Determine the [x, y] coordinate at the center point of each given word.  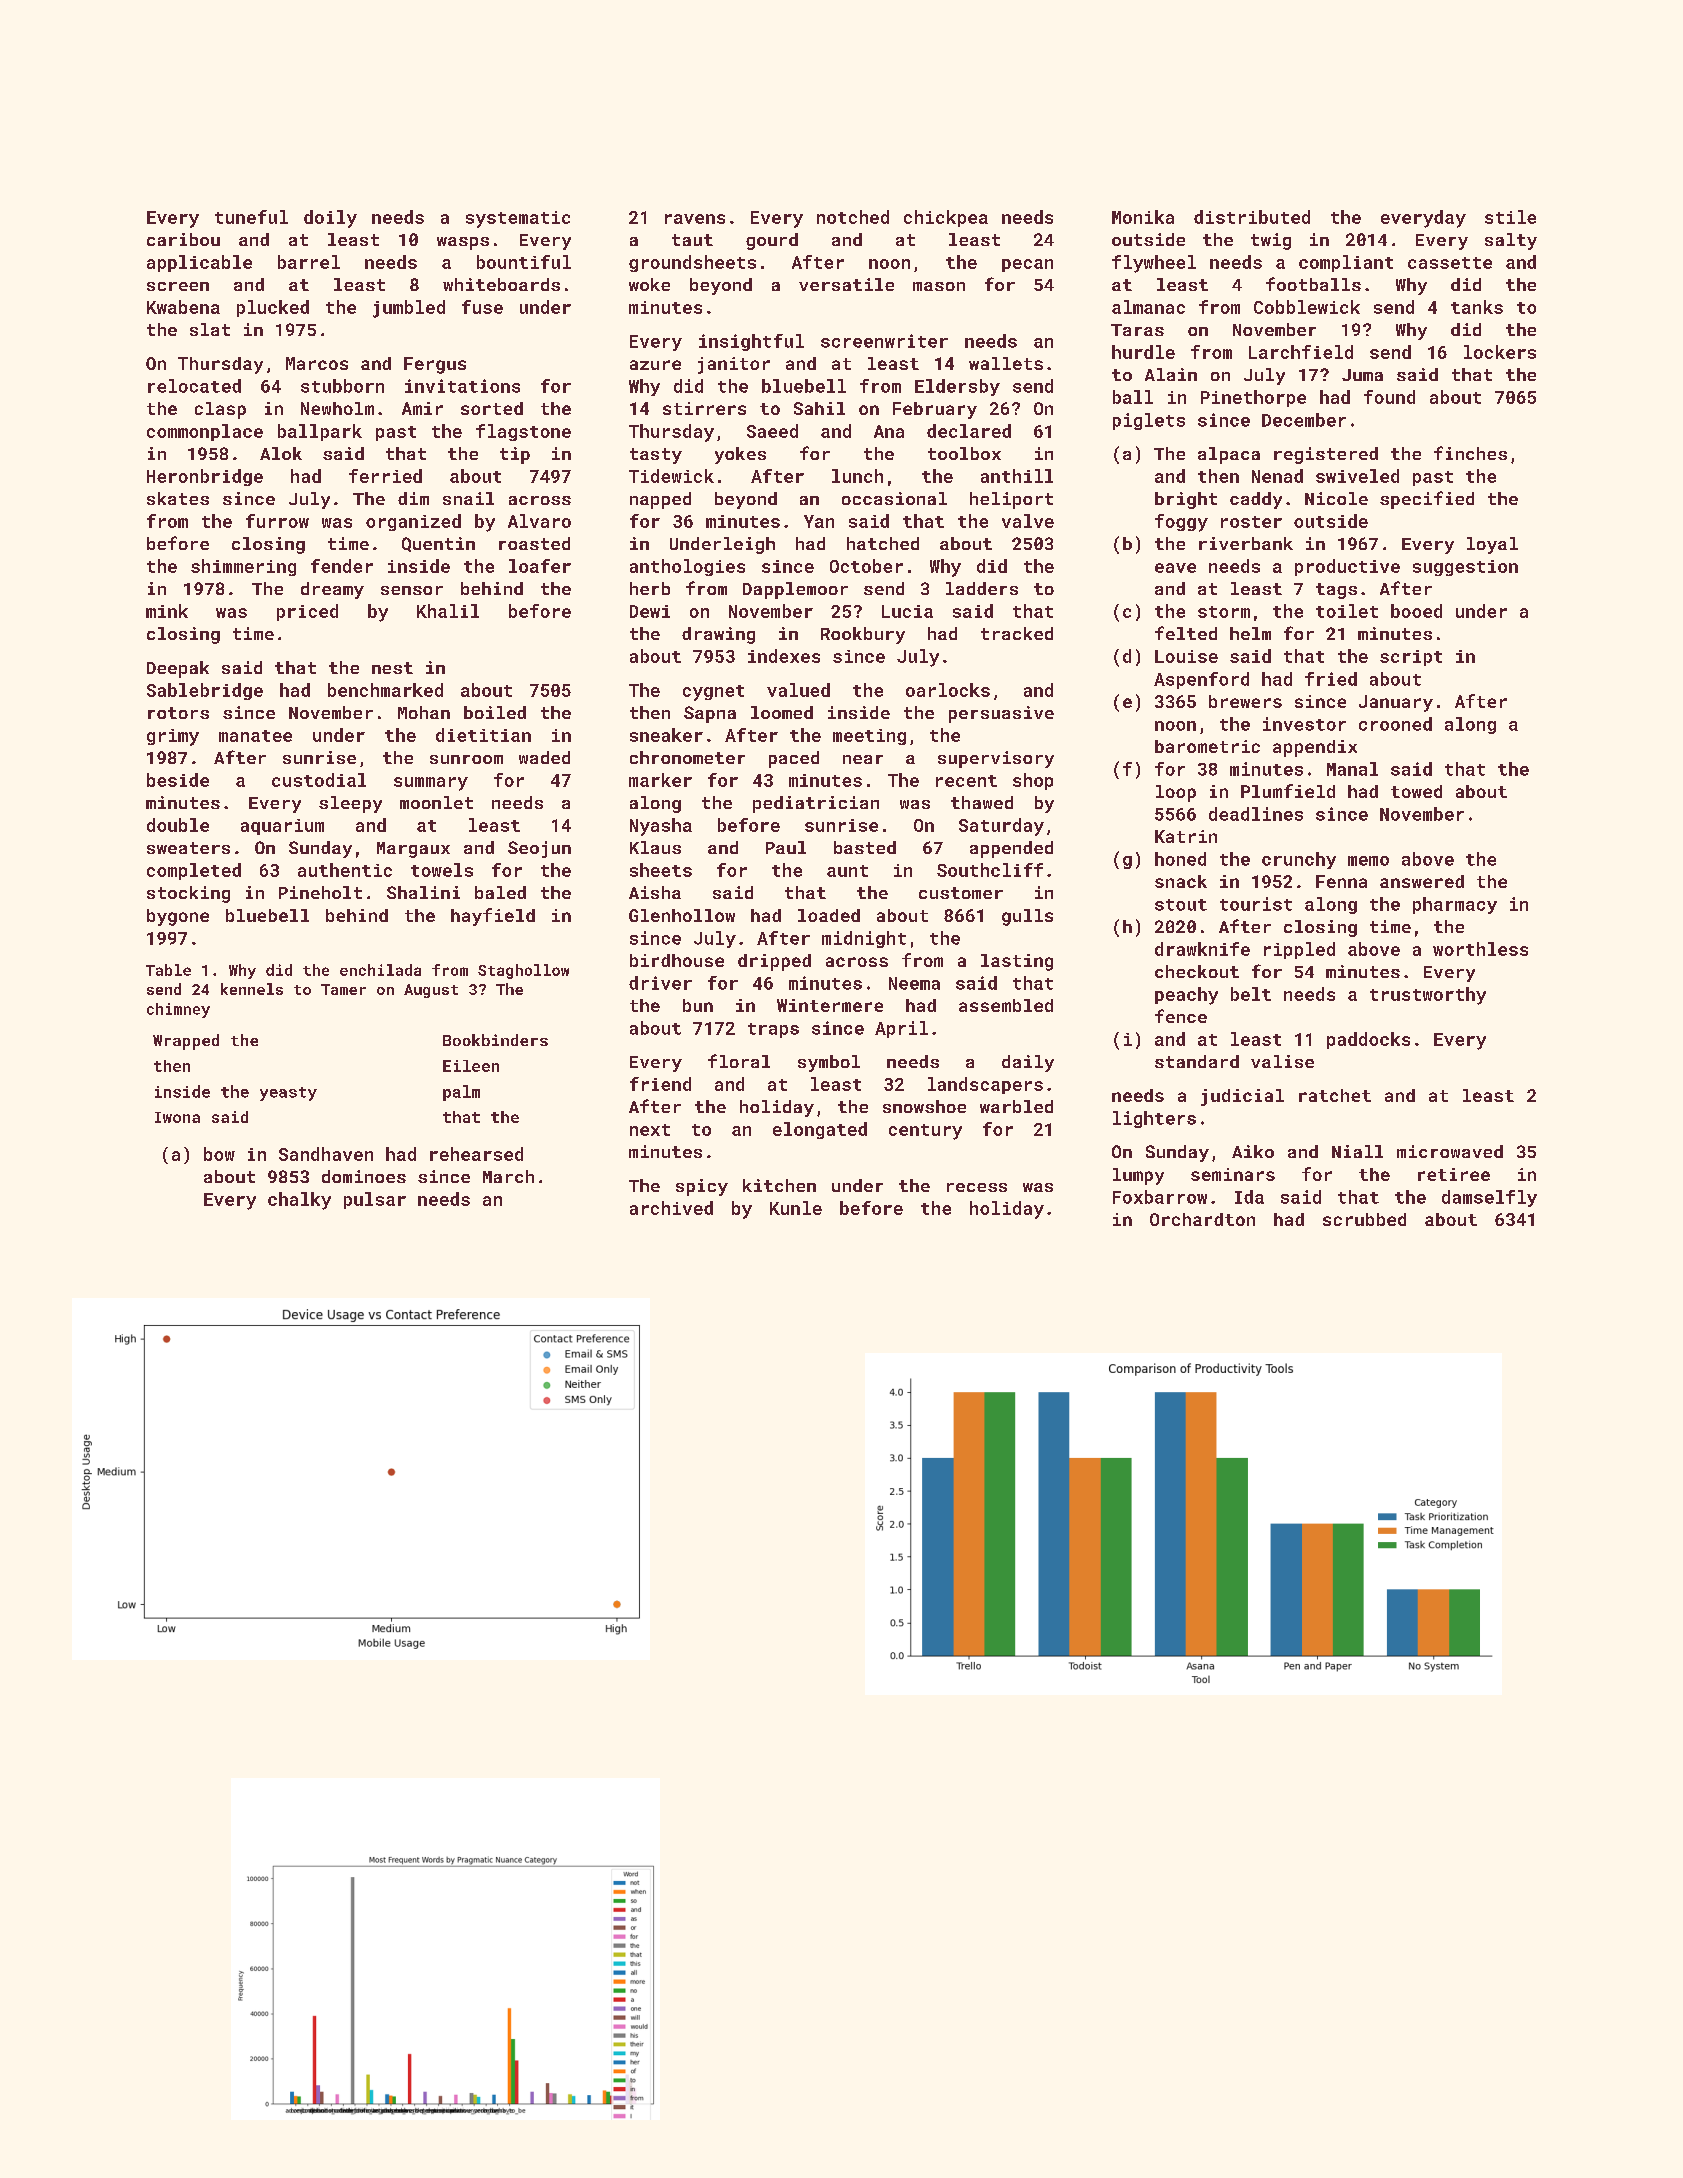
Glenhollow [682, 915]
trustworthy [1428, 996]
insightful [751, 342]
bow [219, 1154]
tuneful [251, 217]
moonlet [436, 802]
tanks [1477, 307]
